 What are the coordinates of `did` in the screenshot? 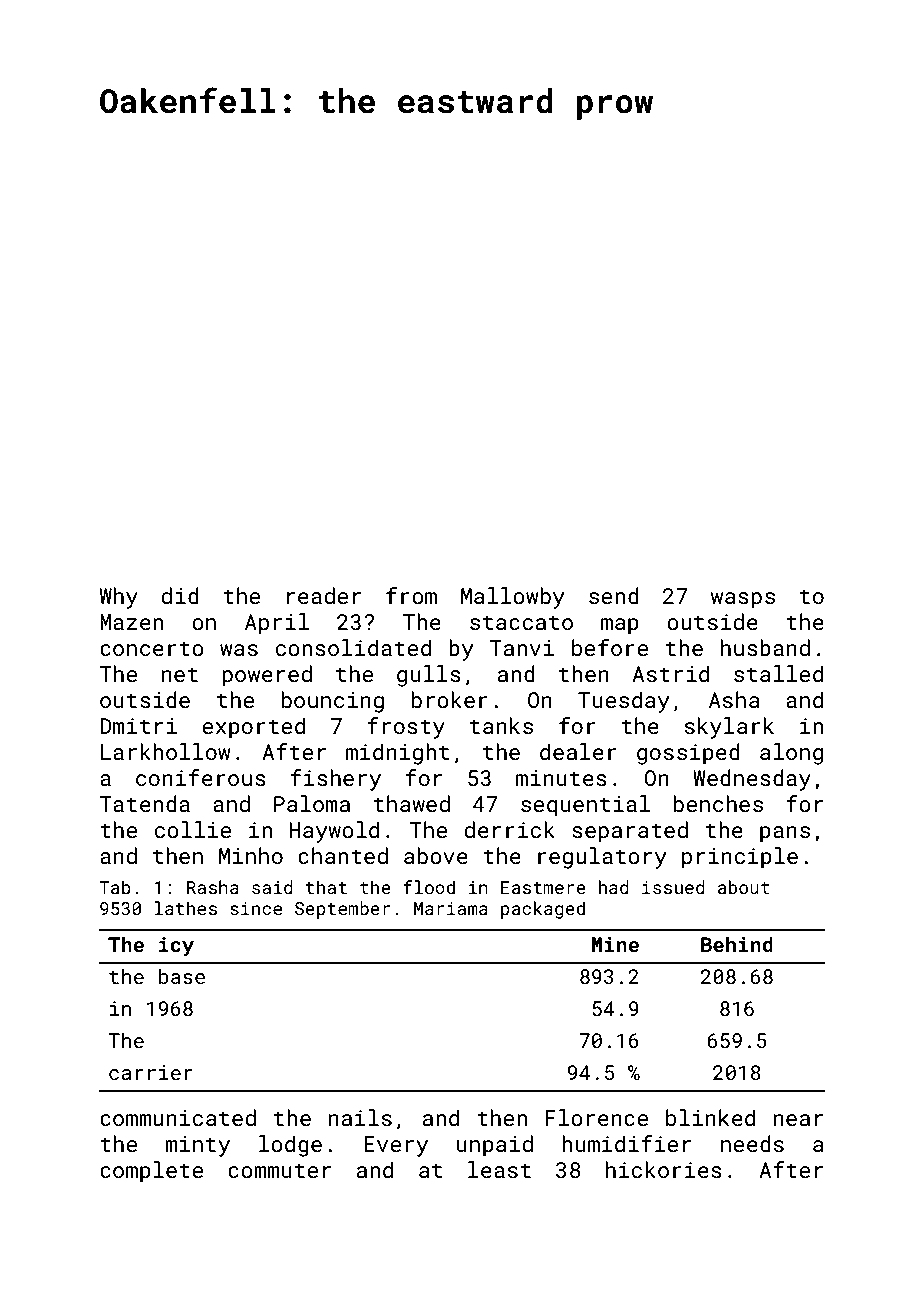 It's located at (180, 595).
